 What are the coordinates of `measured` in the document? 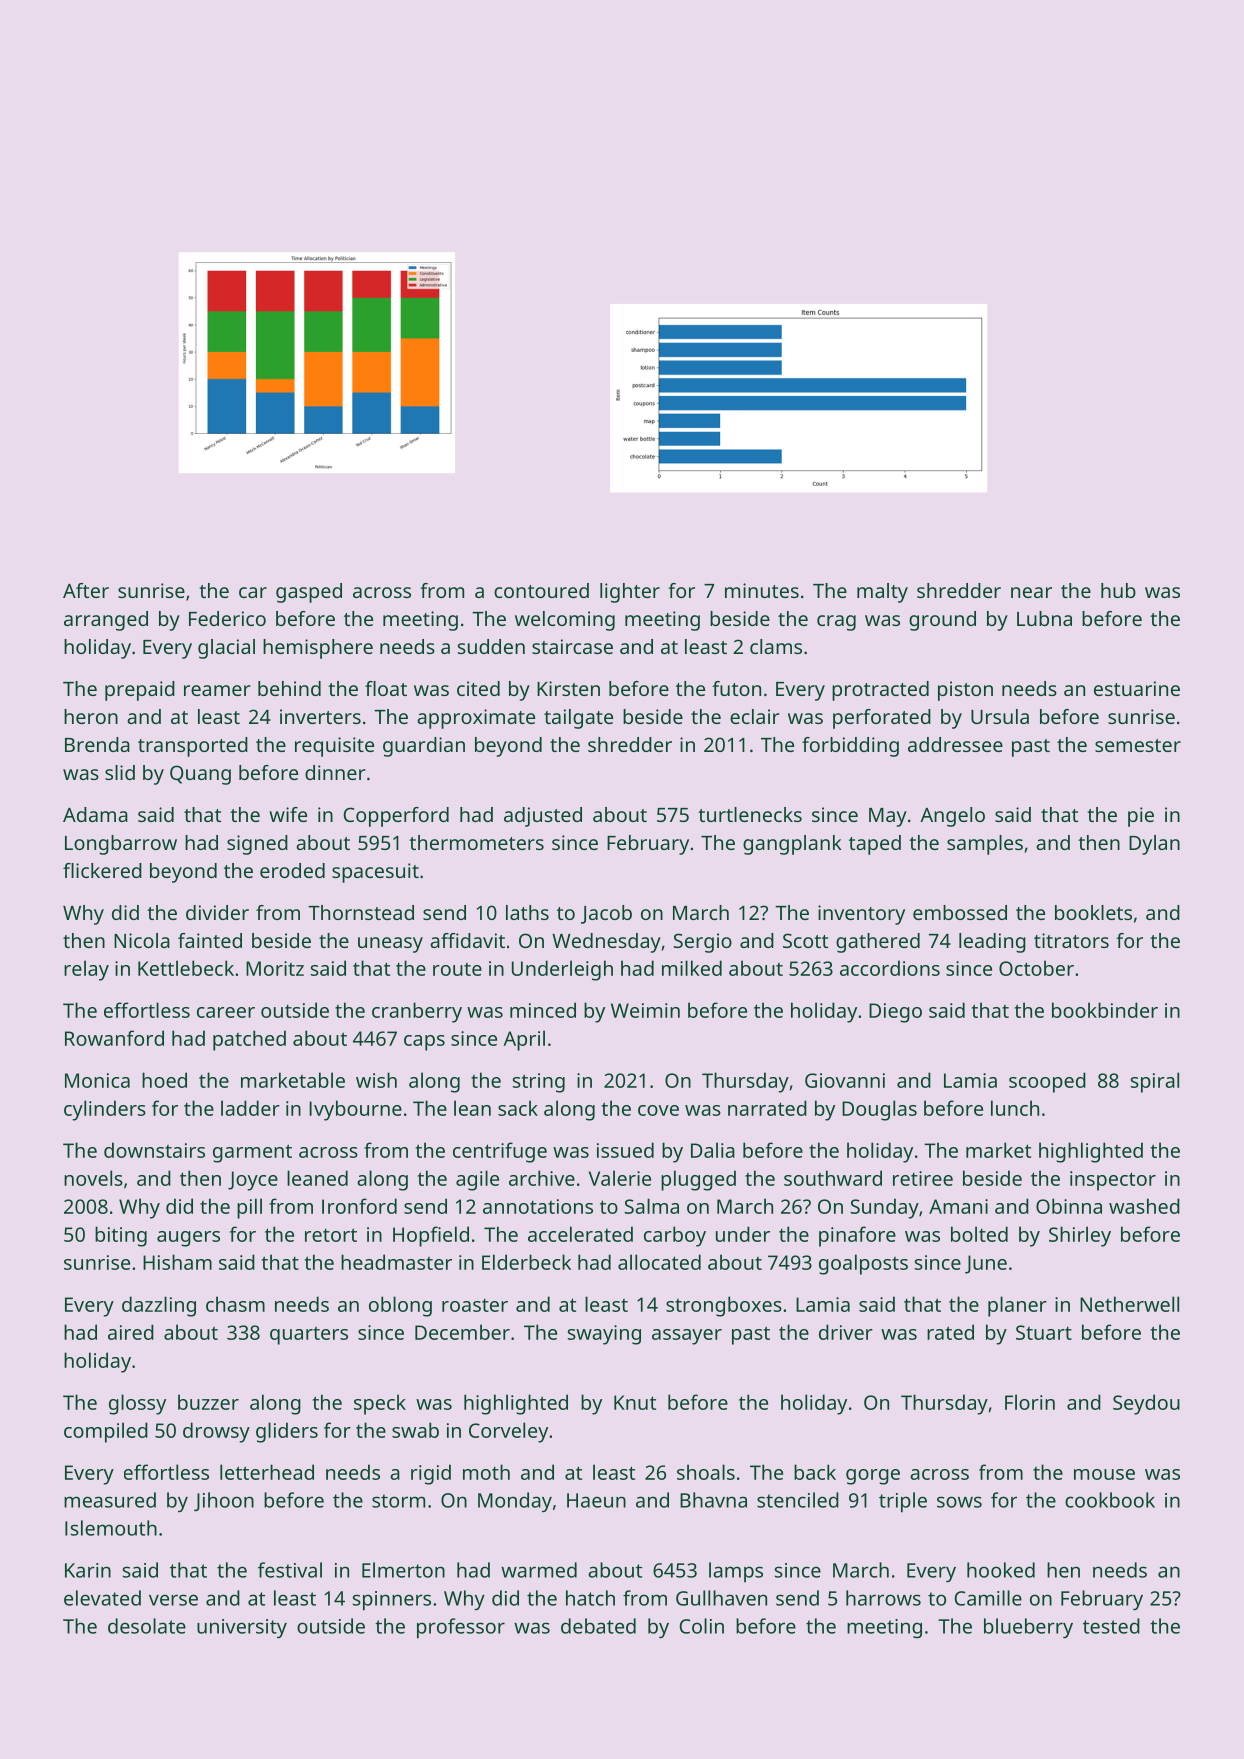 It's located at (110, 1500).
